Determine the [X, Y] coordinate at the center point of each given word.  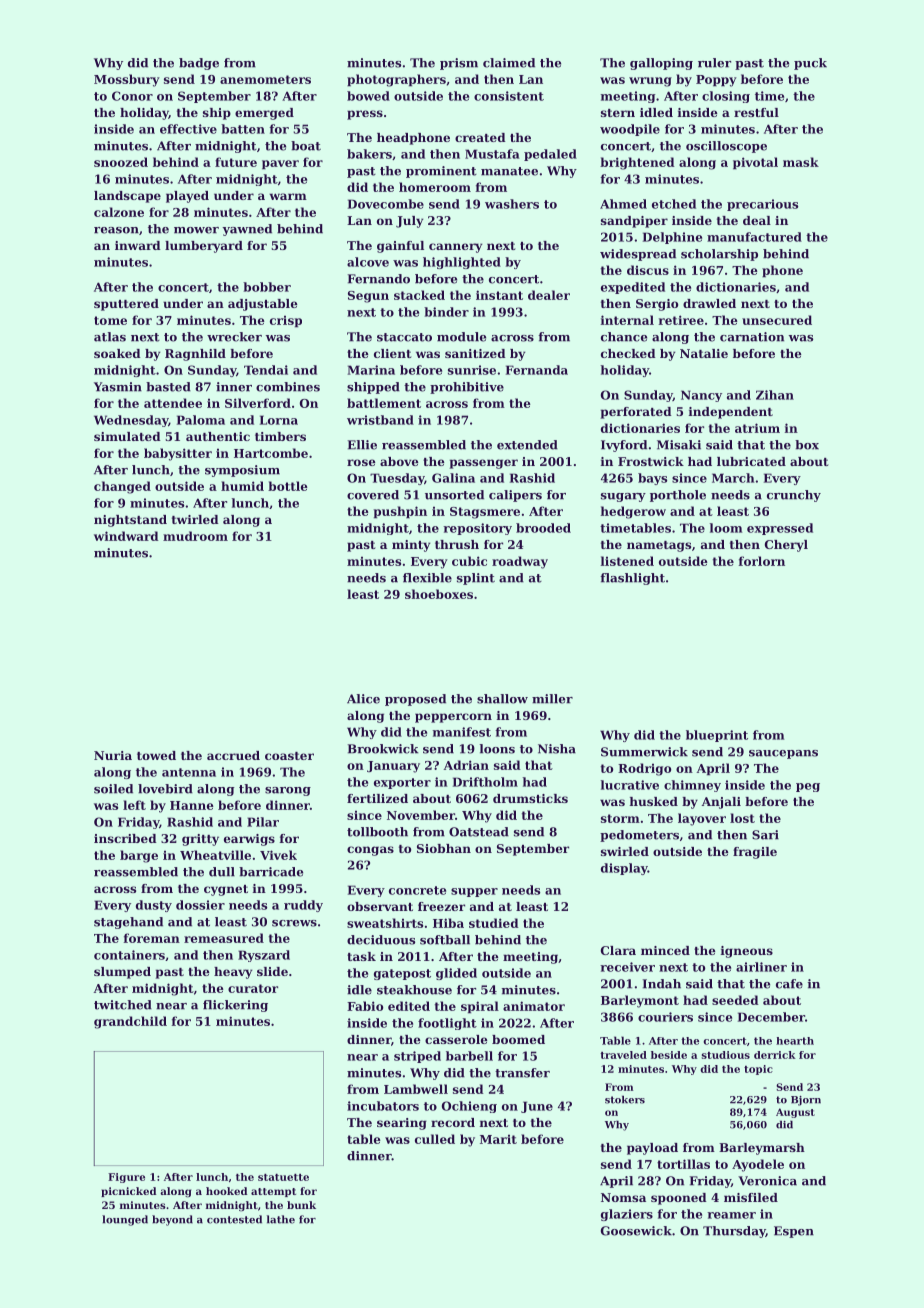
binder [446, 312]
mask [801, 162]
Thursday [734, 1232]
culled [435, 1139]
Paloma [201, 420]
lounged [125, 1220]
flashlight [632, 579]
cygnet [226, 890]
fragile [755, 853]
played [187, 197]
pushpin [400, 512]
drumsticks [530, 798]
